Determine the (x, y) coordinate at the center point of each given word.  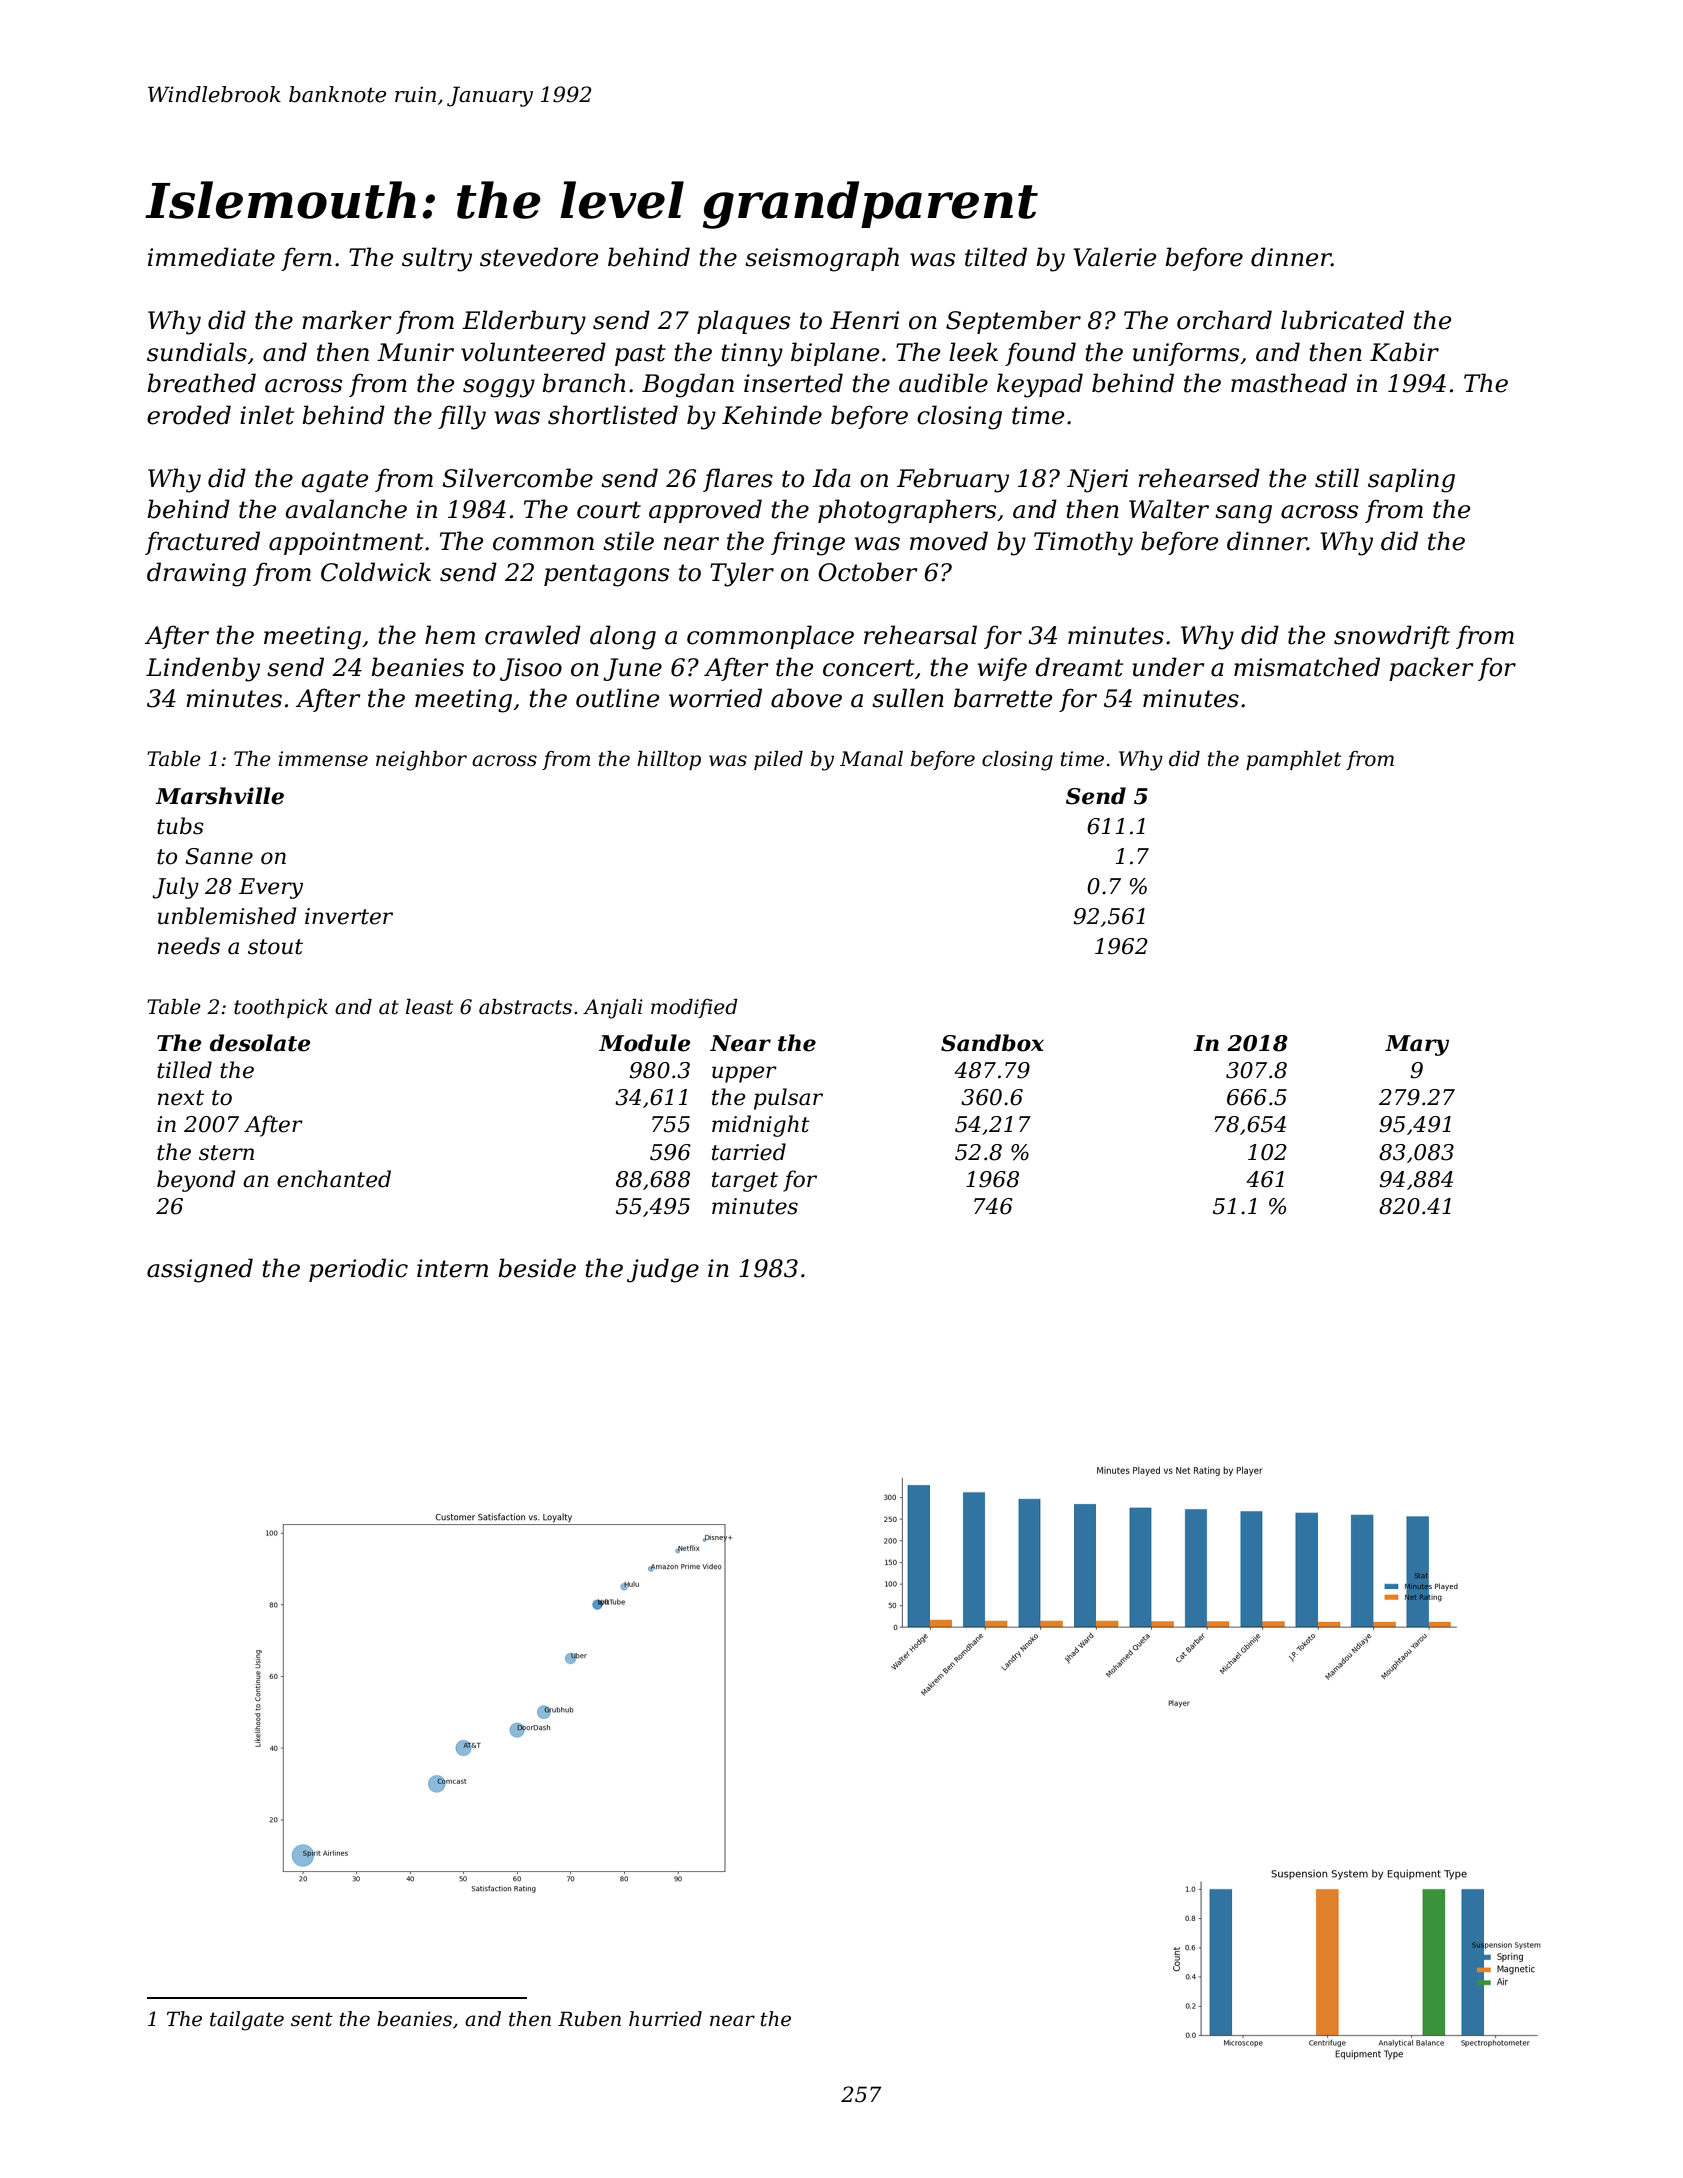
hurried (665, 2019)
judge (663, 1270)
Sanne (219, 856)
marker (347, 320)
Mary (1417, 1045)
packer (1431, 669)
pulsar (788, 1099)
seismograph (822, 259)
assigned (200, 1270)
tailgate (247, 2021)
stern (226, 1153)
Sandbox (992, 1043)
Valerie (1114, 257)
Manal (871, 759)
